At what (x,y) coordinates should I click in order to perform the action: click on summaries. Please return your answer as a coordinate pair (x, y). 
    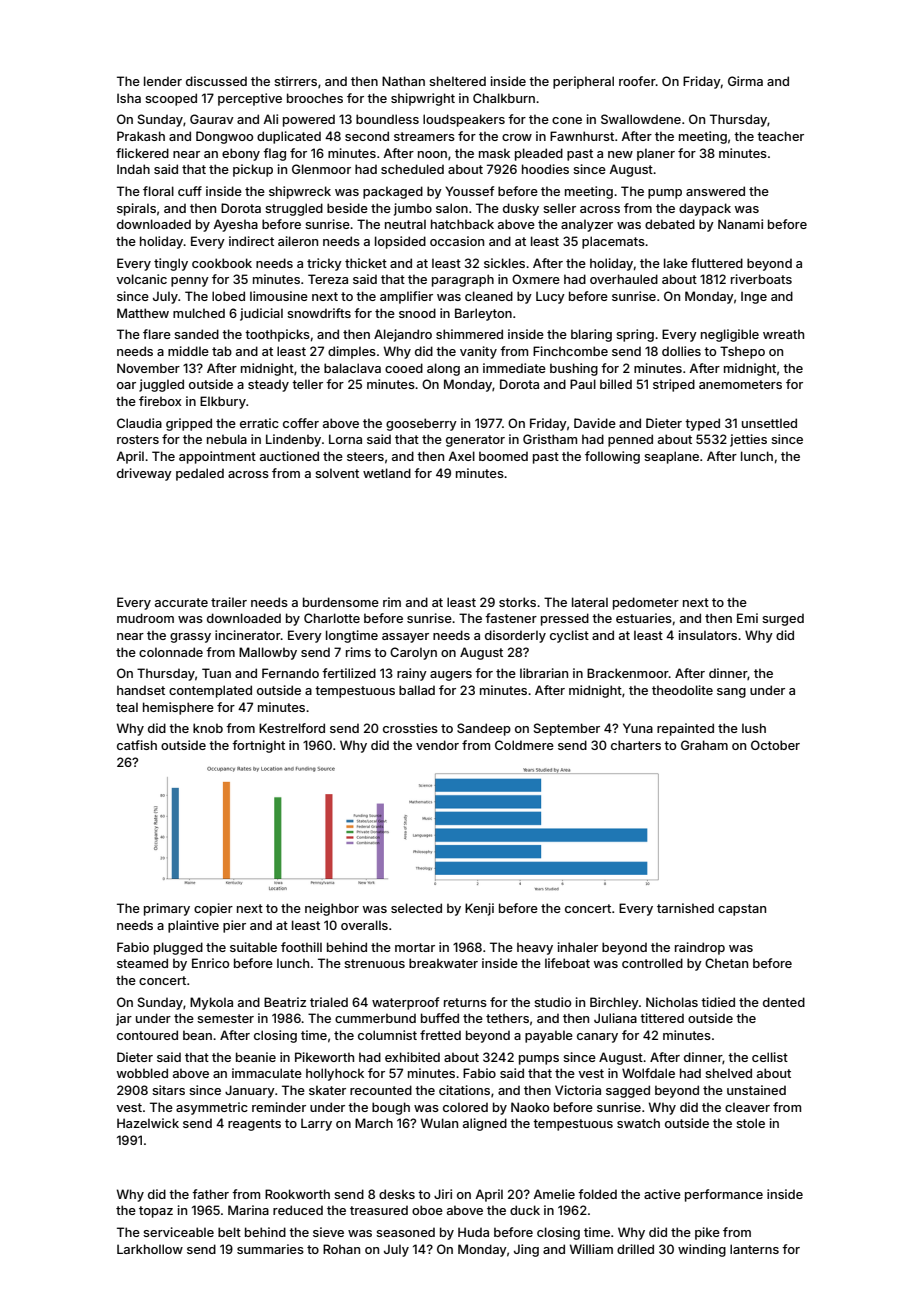
    Looking at the image, I should click on (270, 1249).
